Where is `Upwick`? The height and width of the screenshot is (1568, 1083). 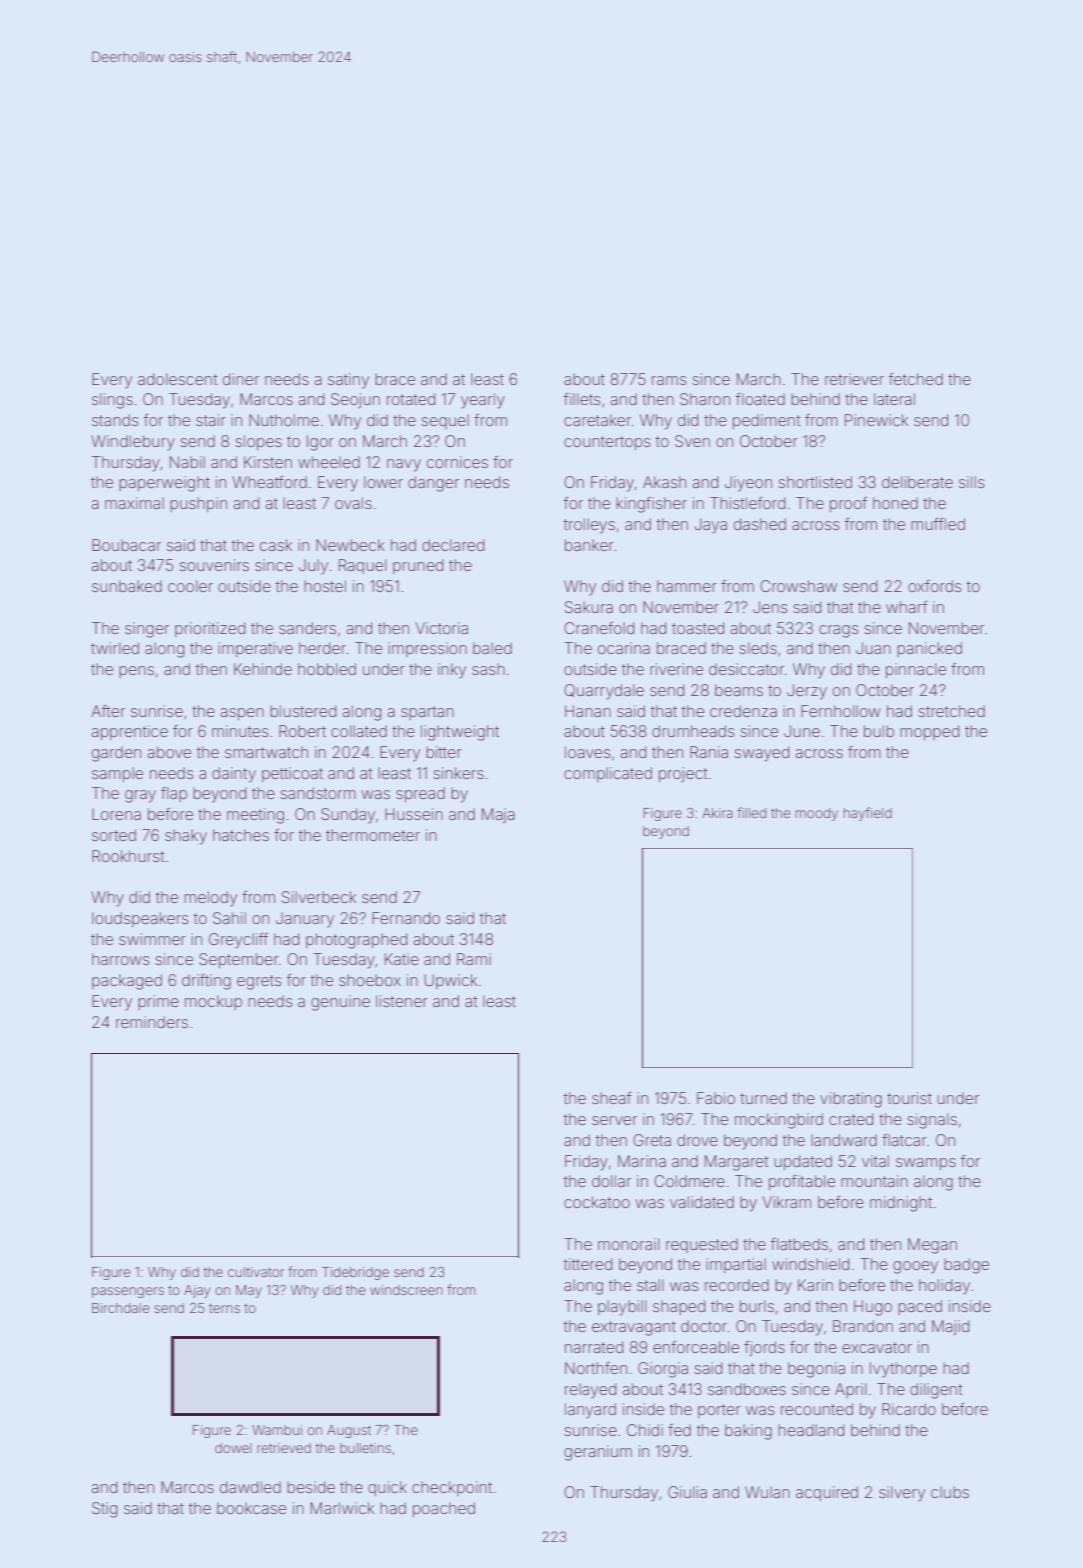
Upwick is located at coordinates (450, 981).
